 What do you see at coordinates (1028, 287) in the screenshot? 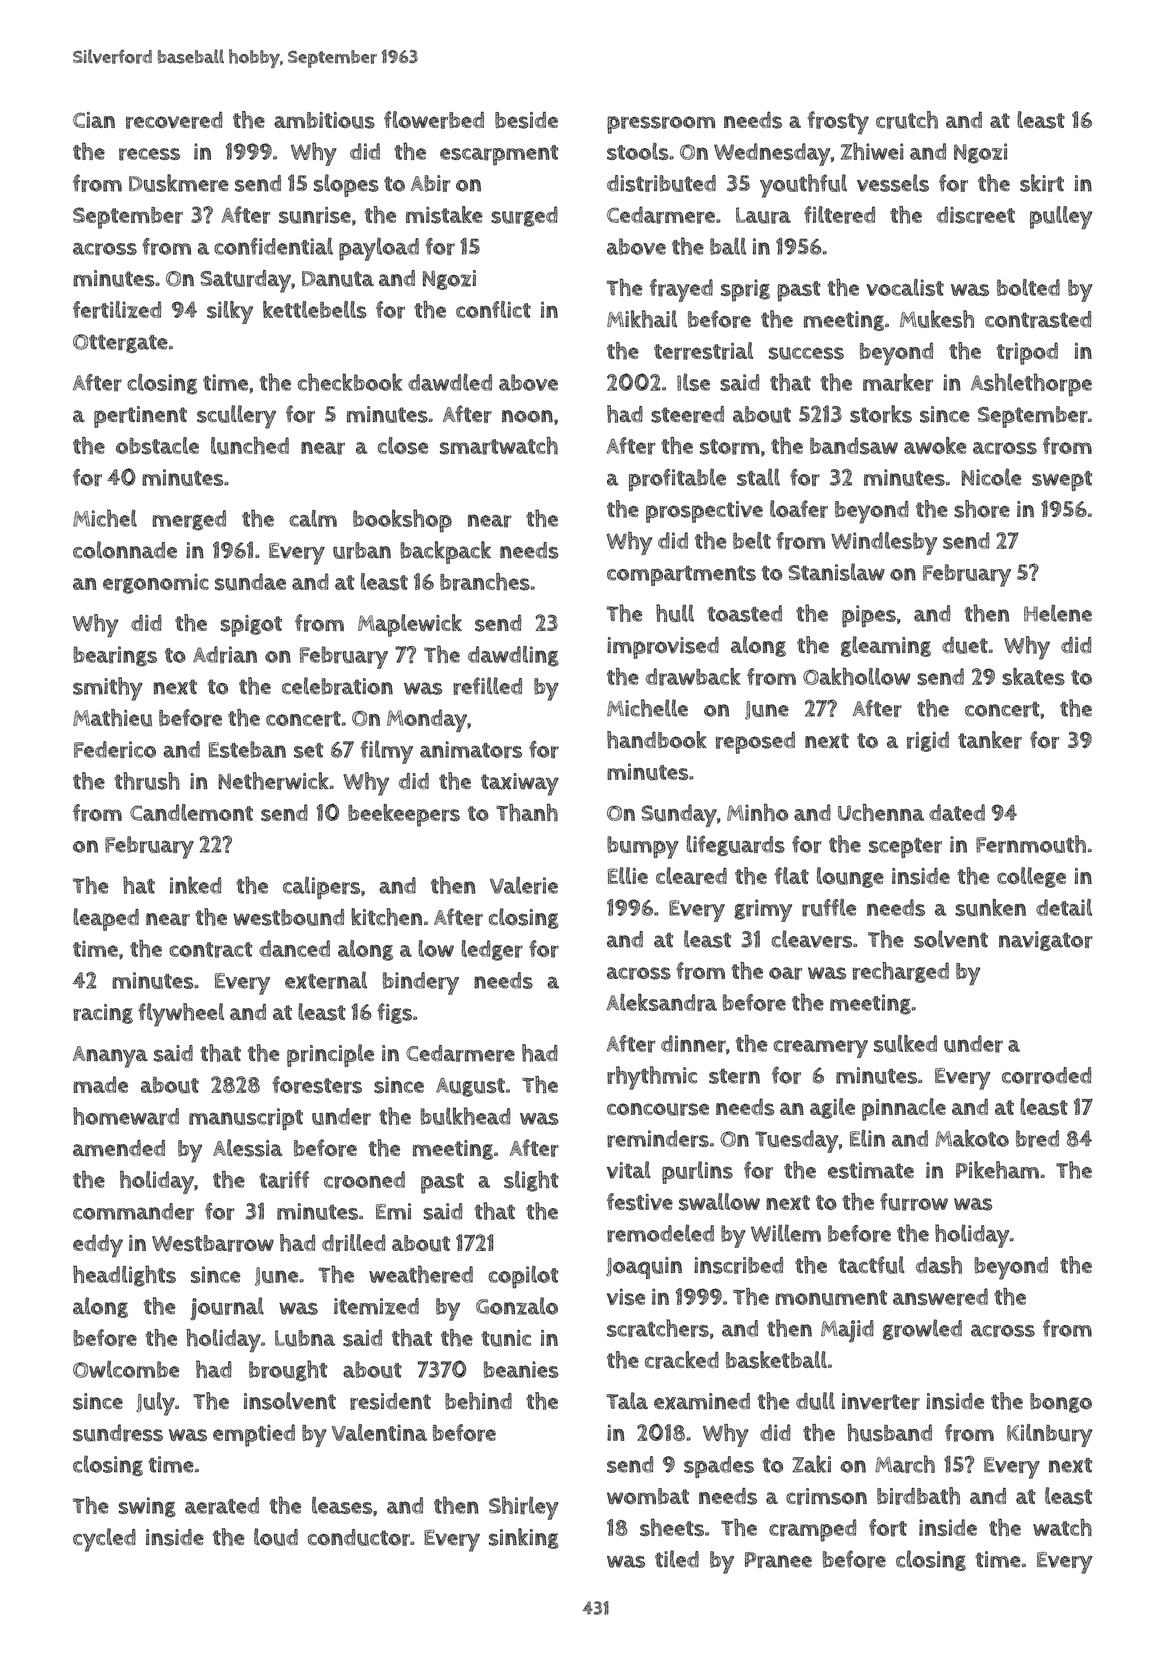
I see `bolted` at bounding box center [1028, 287].
